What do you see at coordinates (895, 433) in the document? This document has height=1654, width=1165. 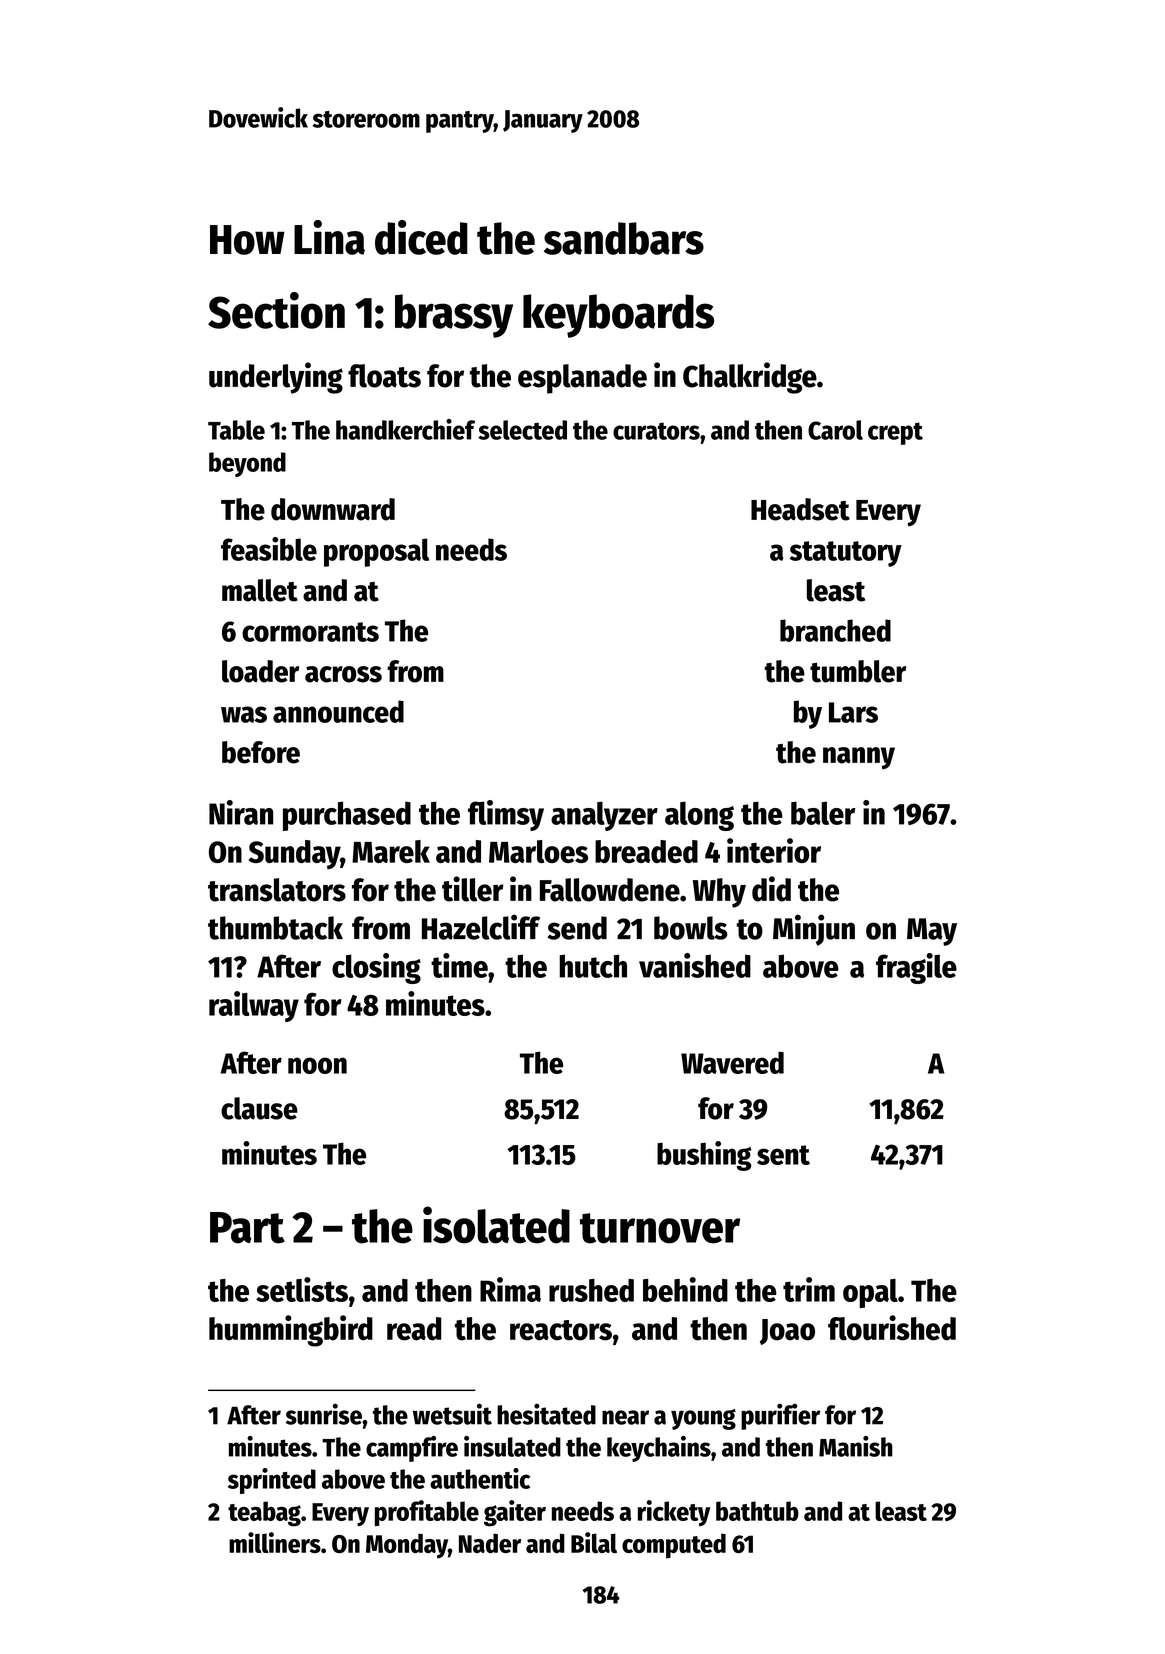 I see `crept` at bounding box center [895, 433].
